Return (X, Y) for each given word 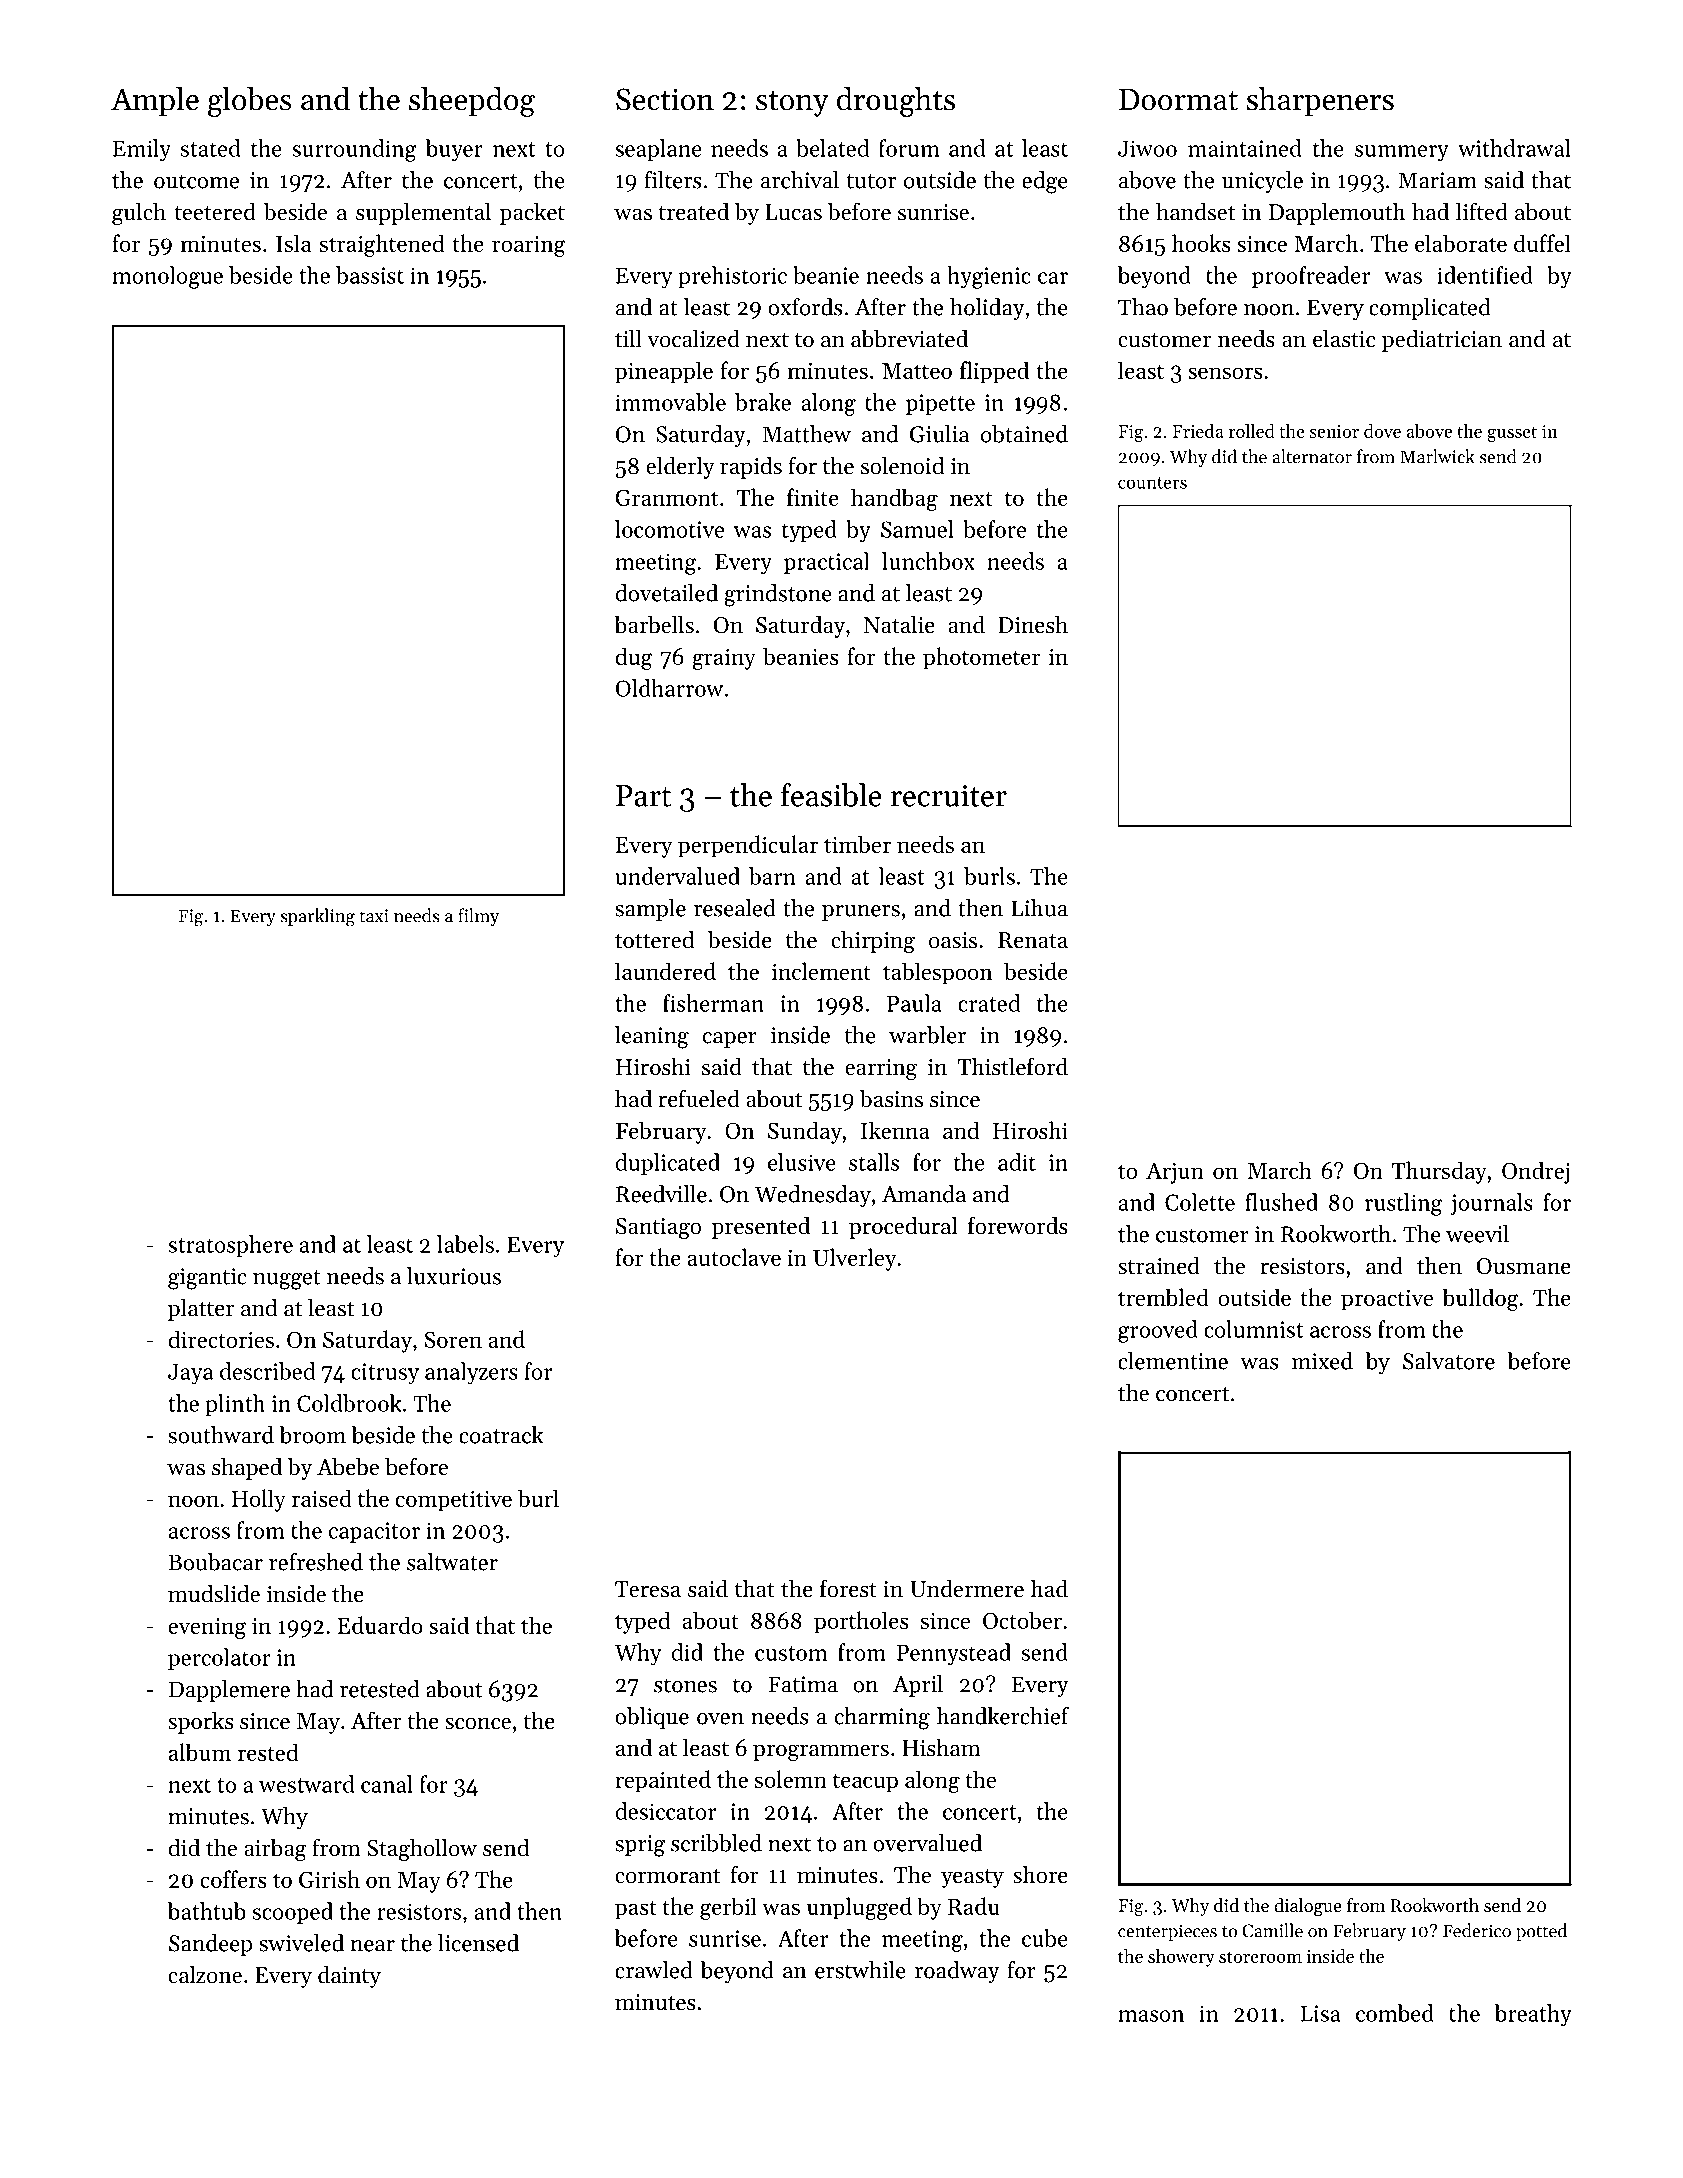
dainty (349, 1976)
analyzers (471, 1373)
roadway (957, 1972)
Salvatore (1449, 1361)
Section (665, 99)
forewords (1018, 1225)
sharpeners (1320, 102)
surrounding (354, 150)
